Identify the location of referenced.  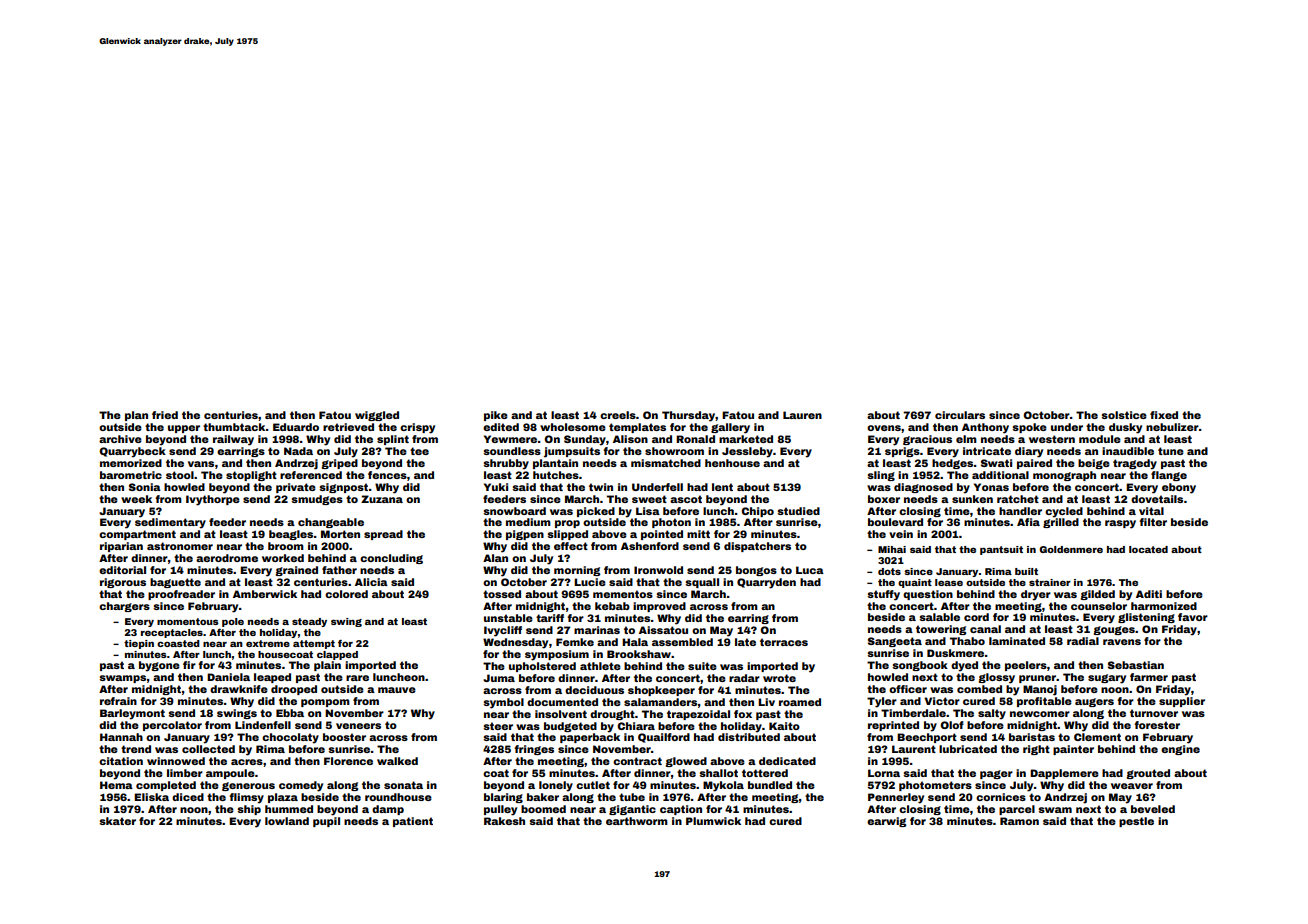
(311, 475).
